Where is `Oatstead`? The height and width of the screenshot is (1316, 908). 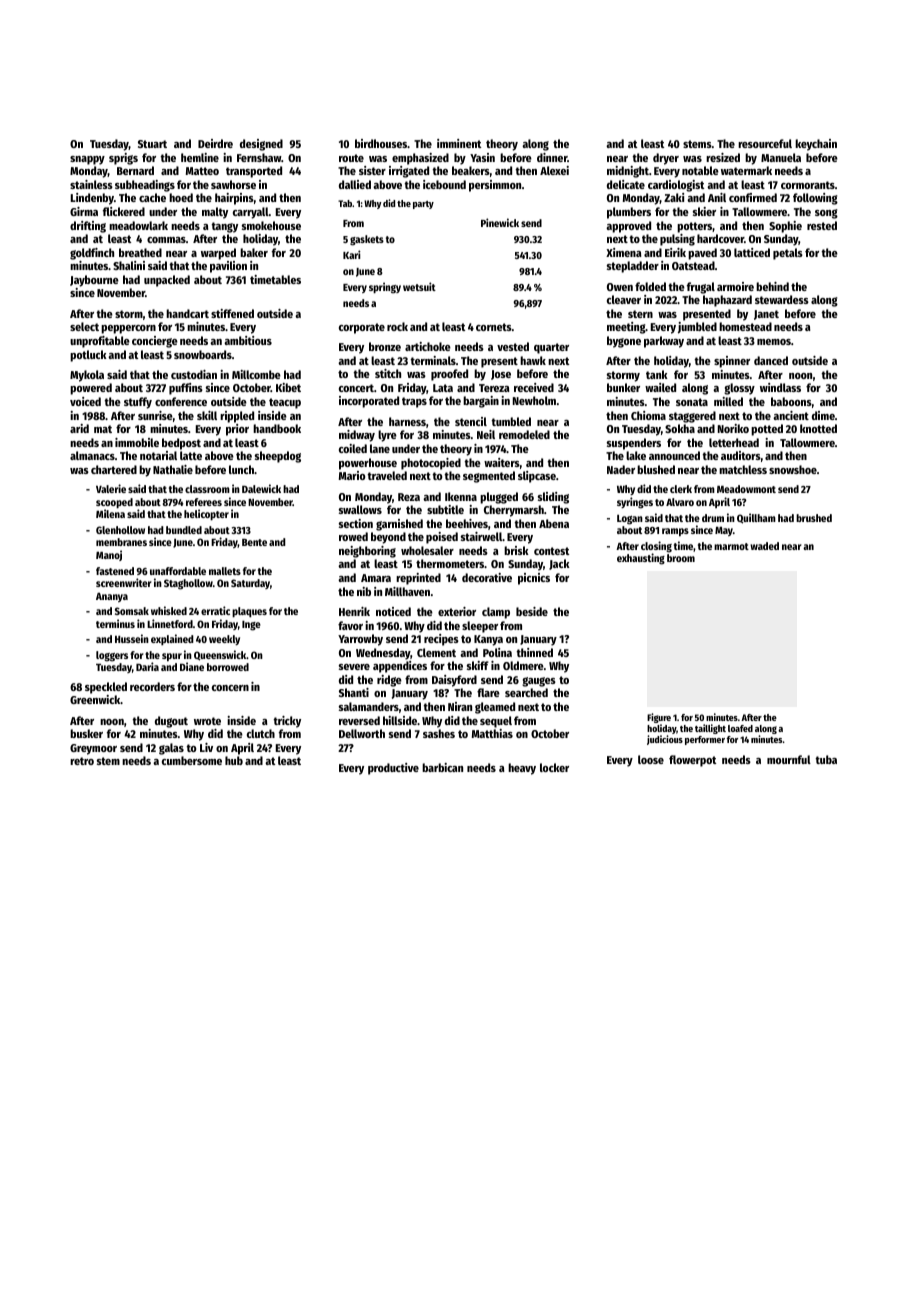
Oatstead is located at coordinates (693, 265).
